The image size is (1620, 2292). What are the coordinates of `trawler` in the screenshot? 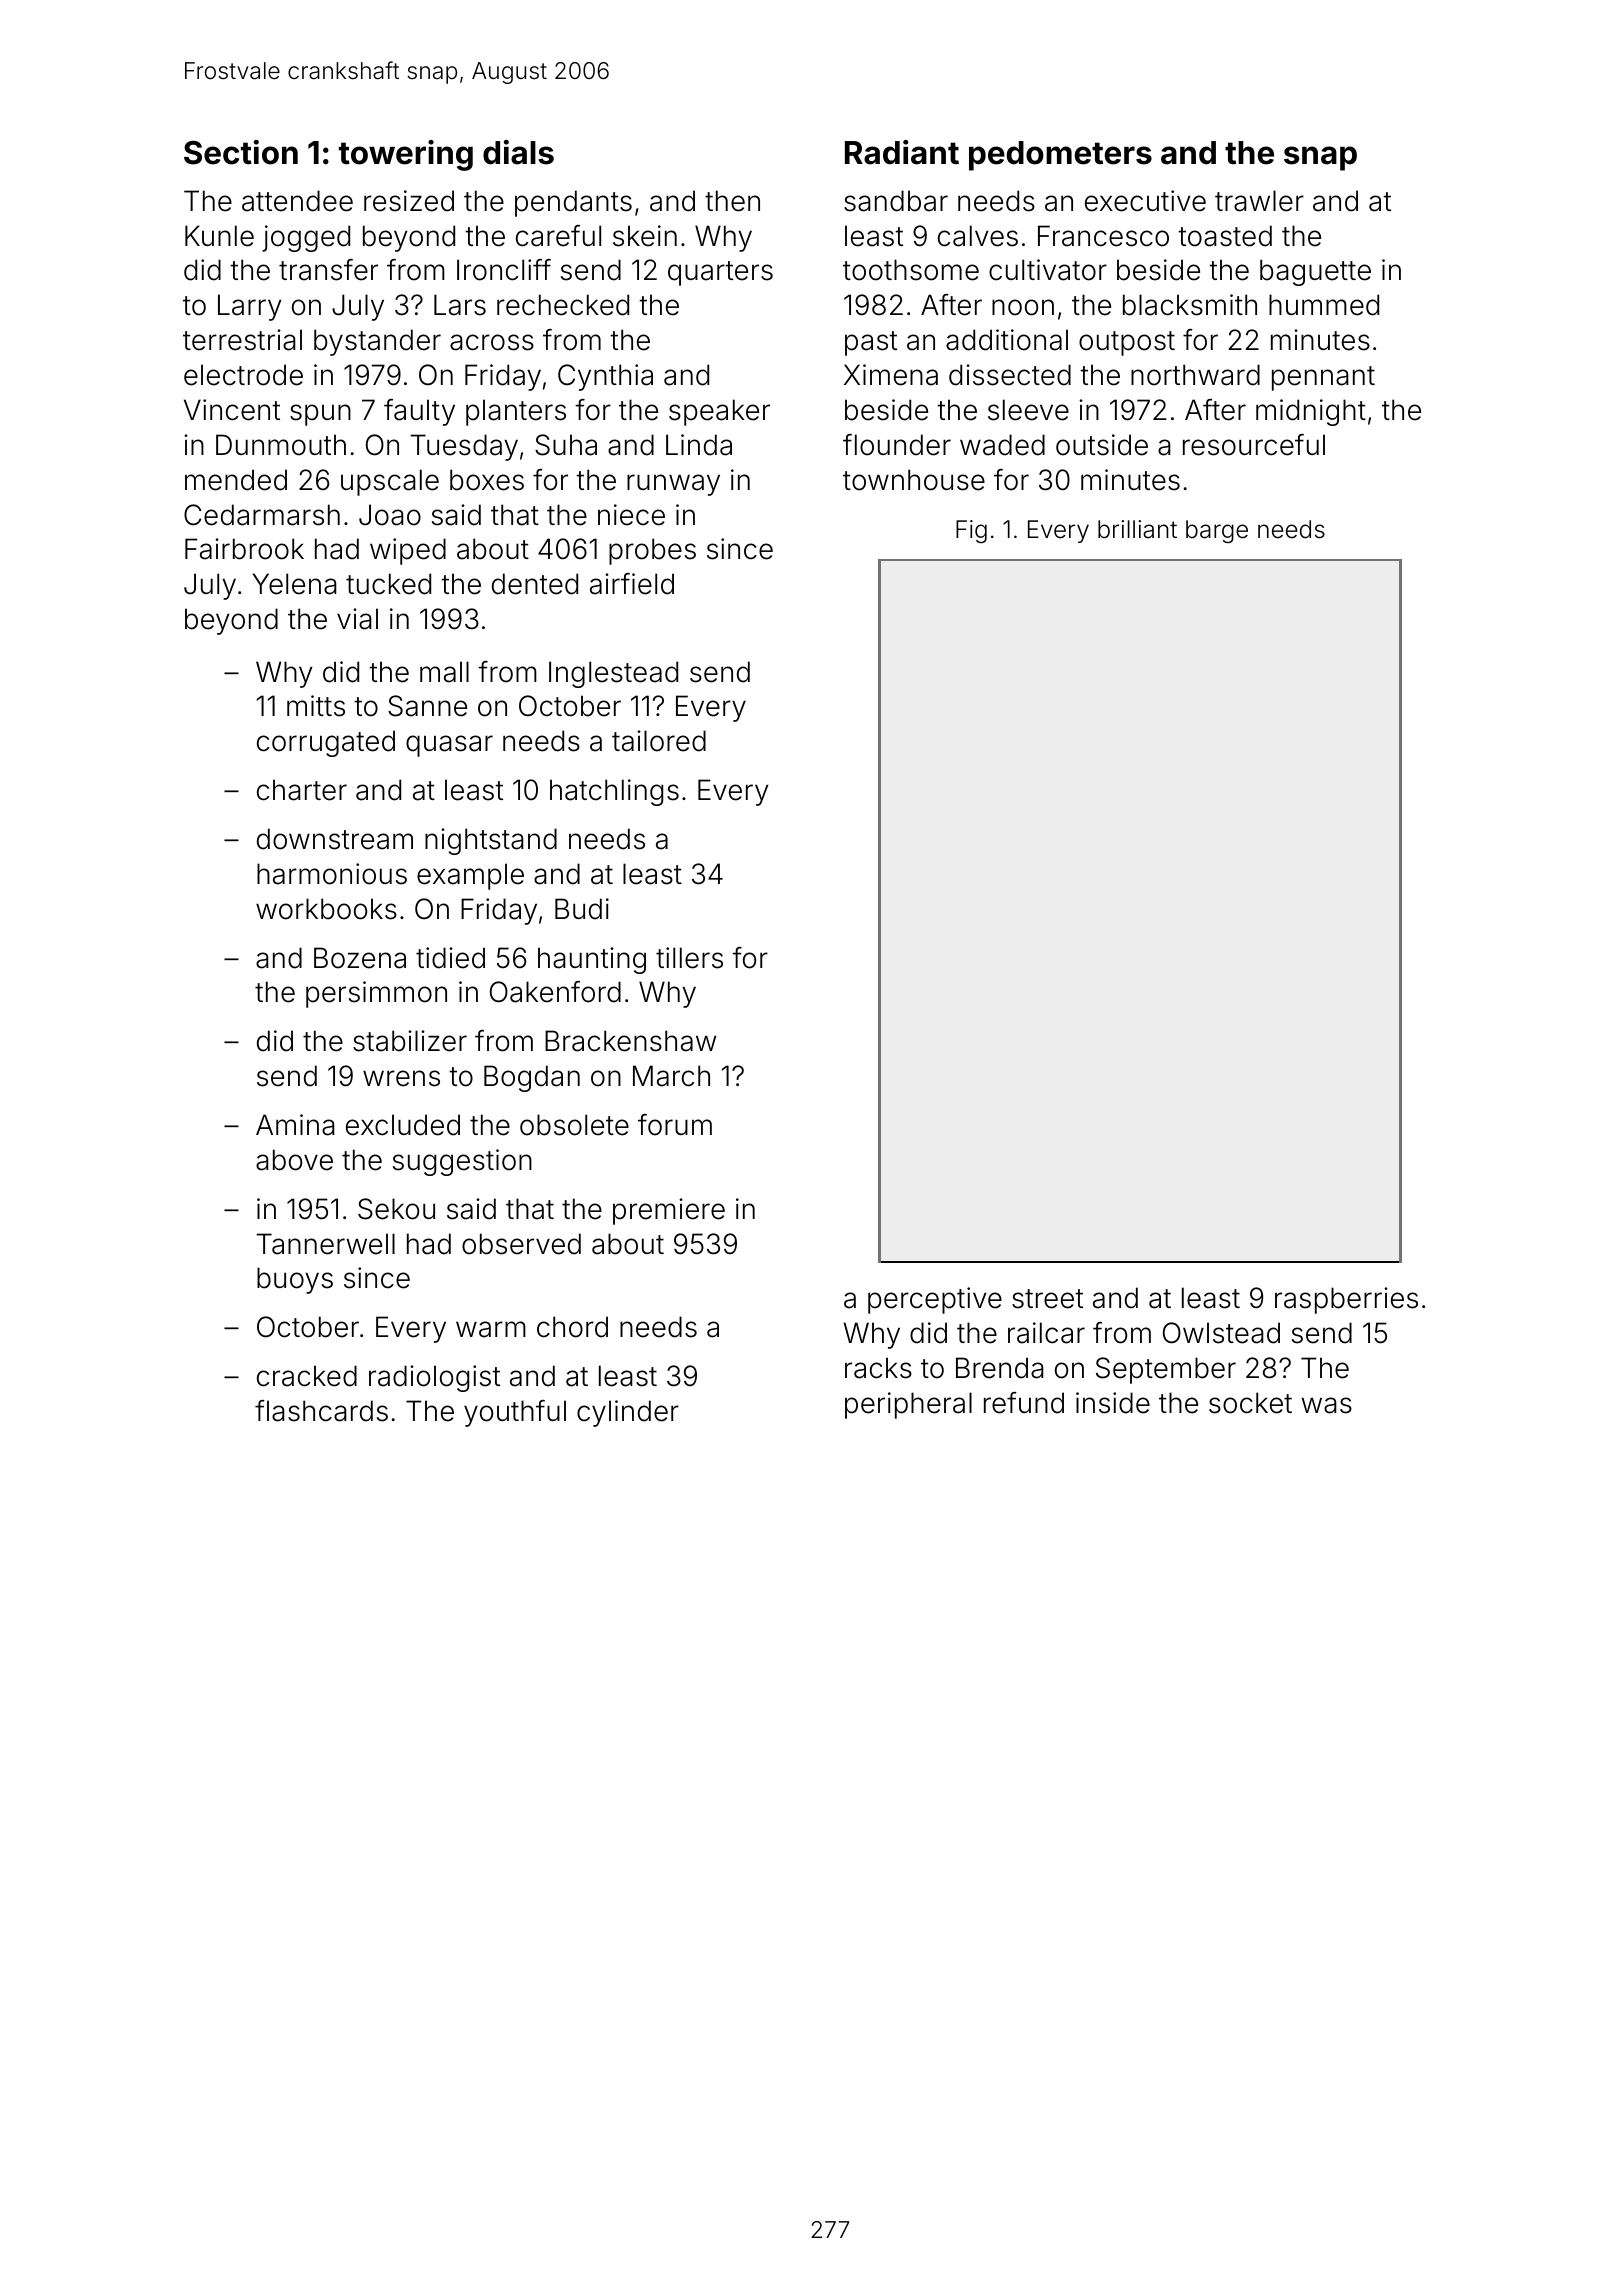 It's located at (1259, 201).
